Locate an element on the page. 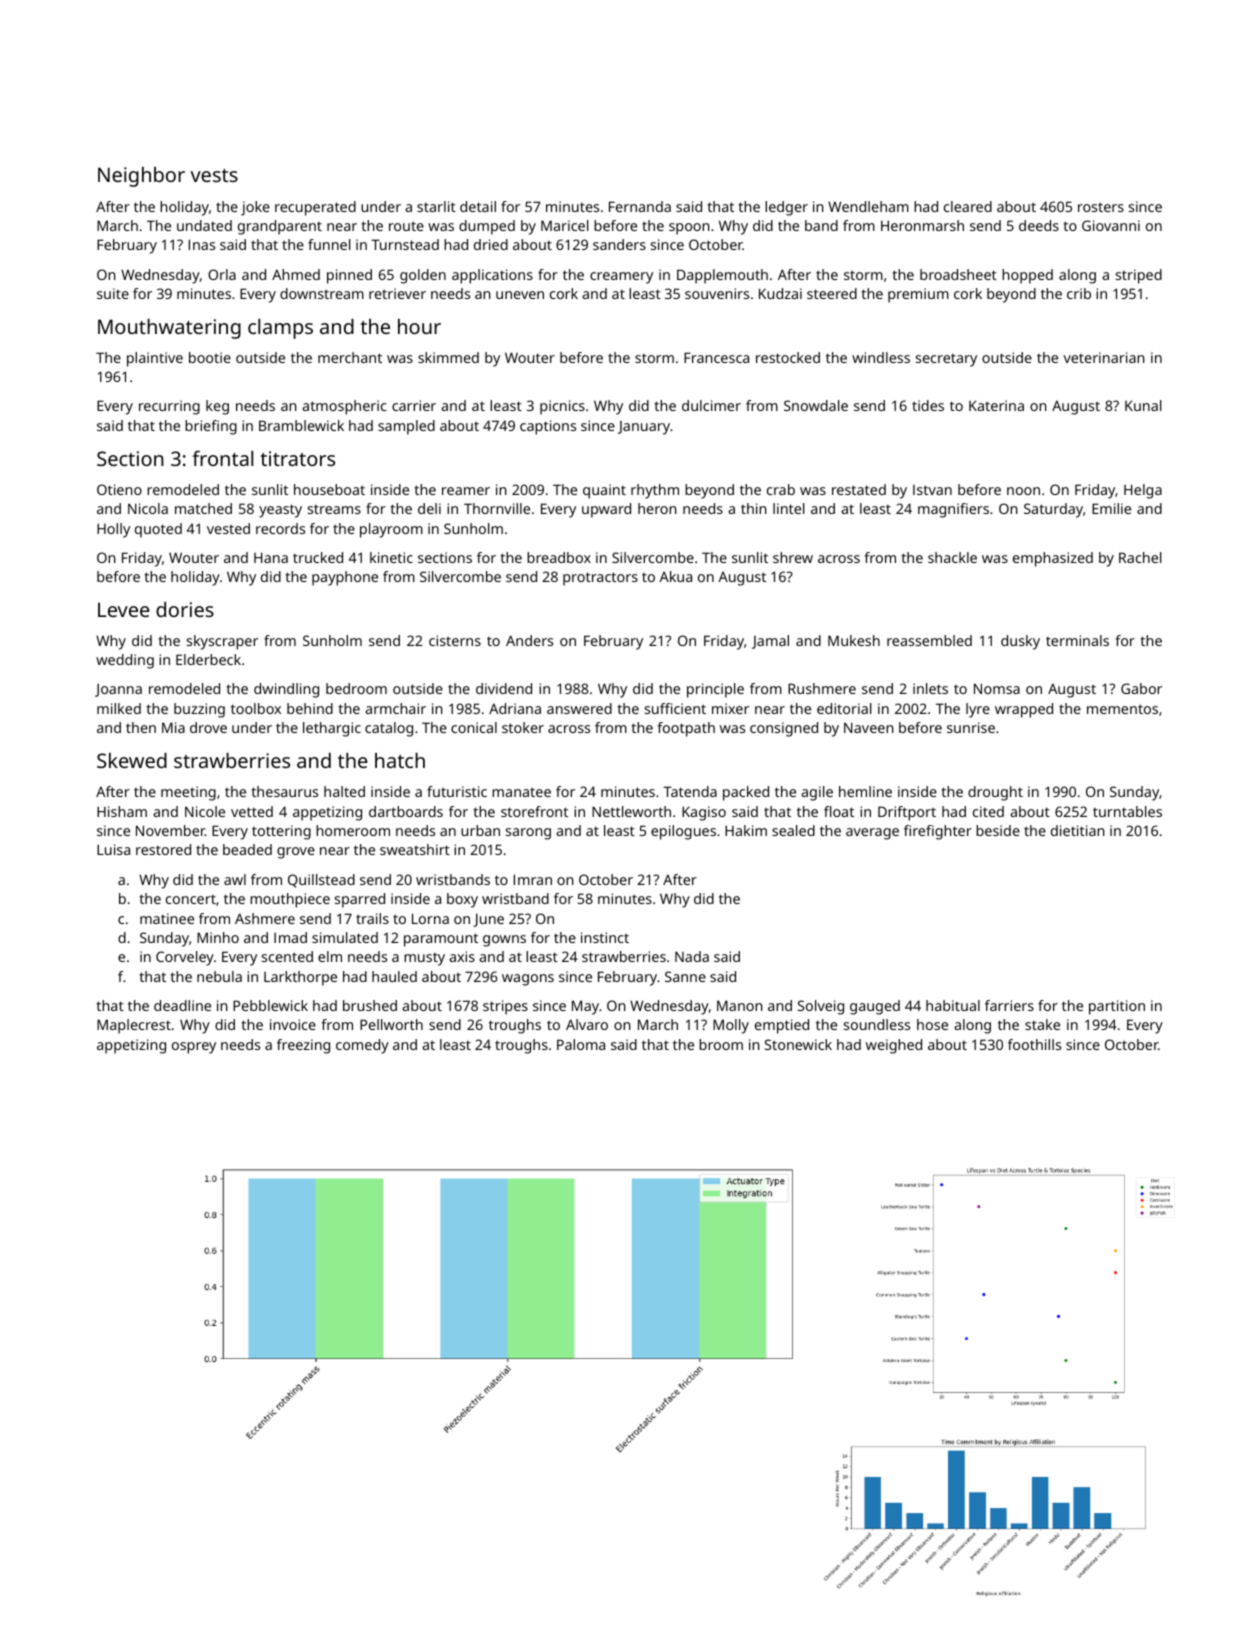  crib is located at coordinates (1079, 293).
